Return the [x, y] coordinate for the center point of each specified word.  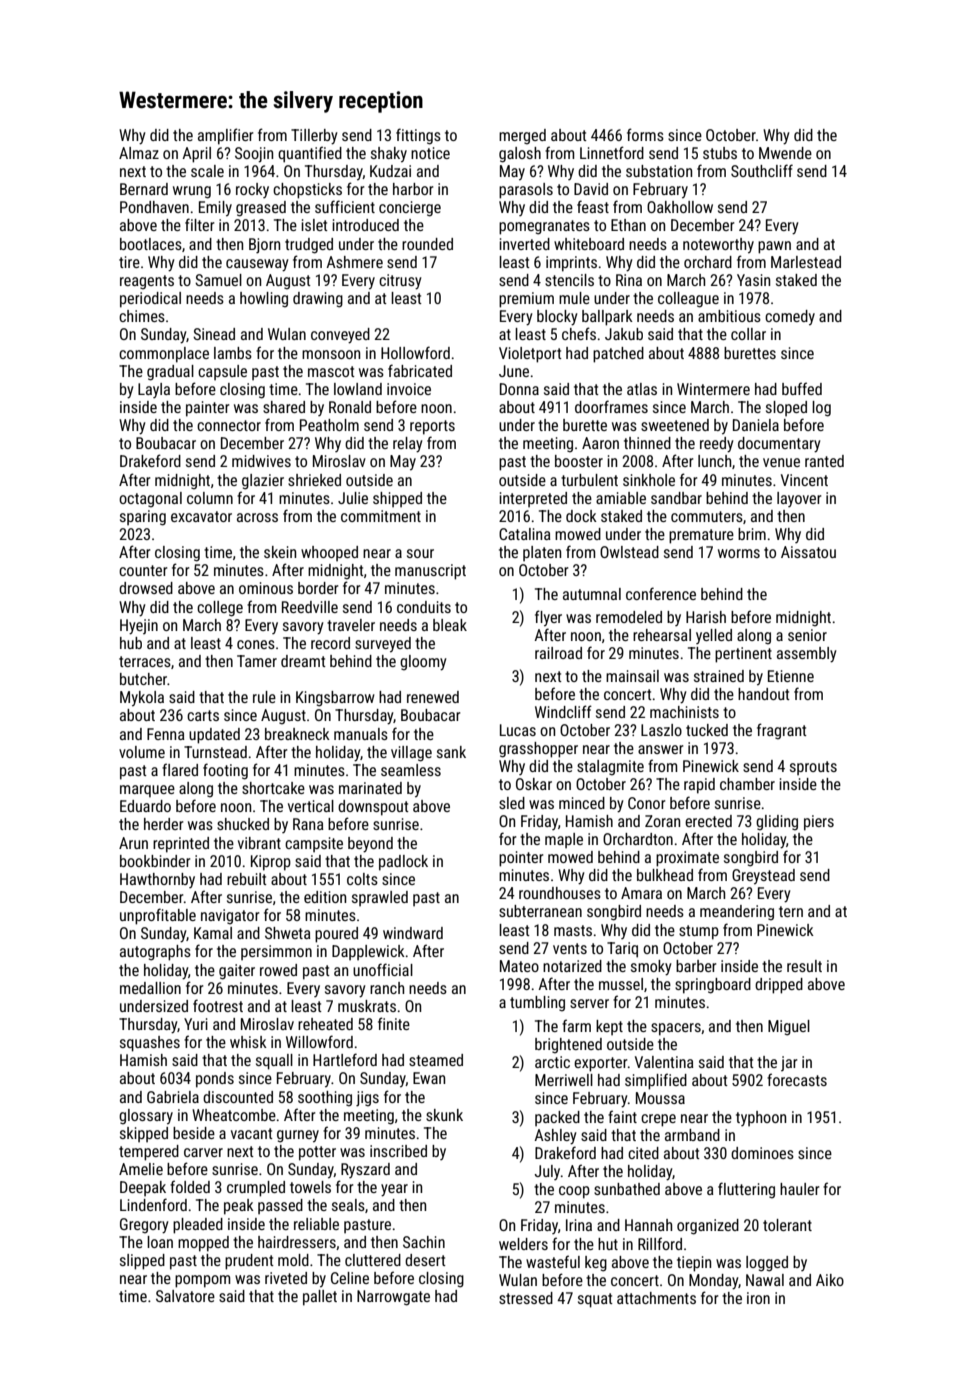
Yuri [196, 1024]
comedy [790, 317]
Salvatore [185, 1296]
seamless [411, 770]
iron [758, 1298]
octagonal [150, 500]
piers [819, 823]
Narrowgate [393, 1298]
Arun [133, 843]
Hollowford [415, 352]
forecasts [797, 1079]
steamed [436, 1060]
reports [432, 427]
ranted [824, 461]
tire [129, 262]
